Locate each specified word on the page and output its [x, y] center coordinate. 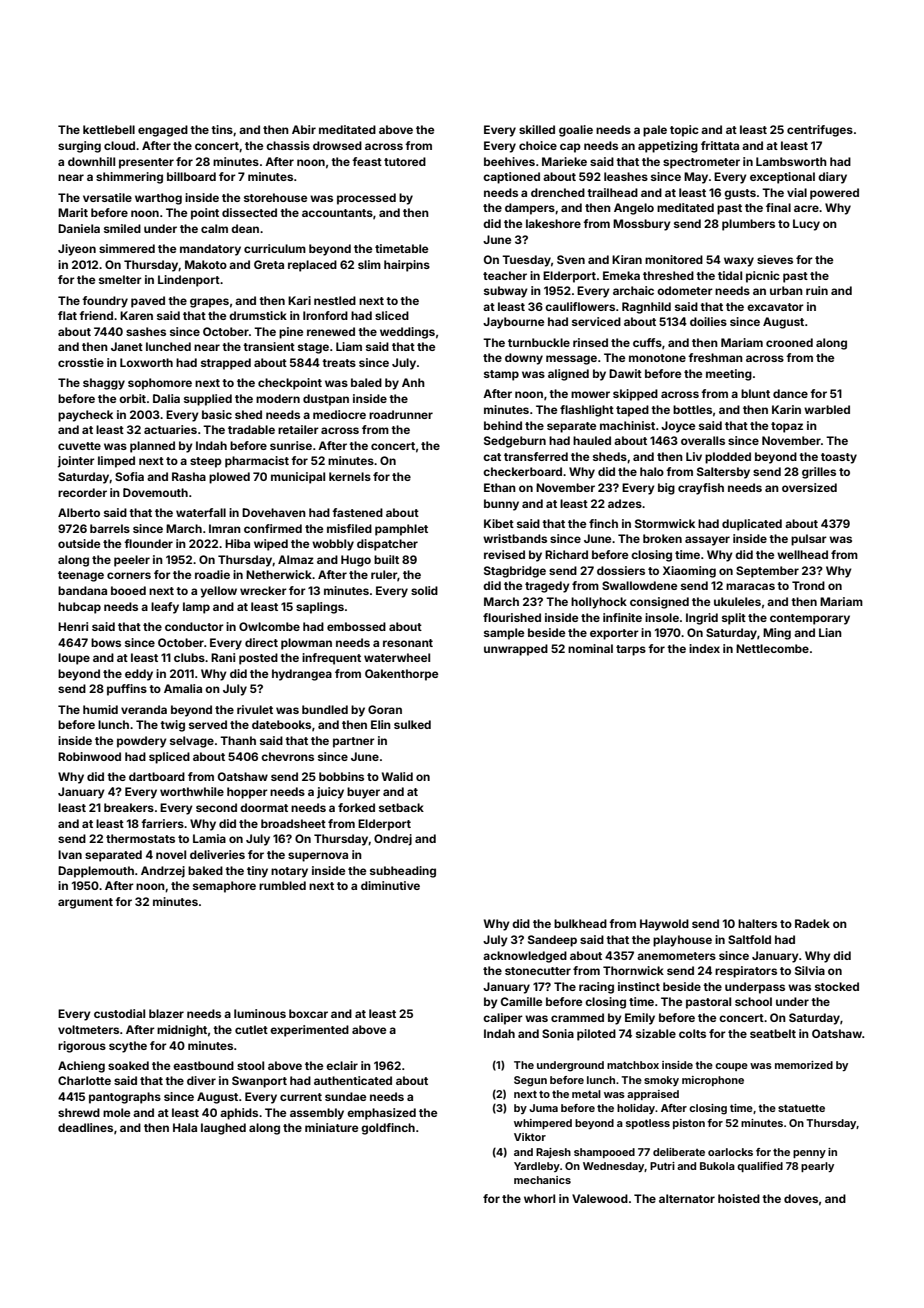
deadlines [85, 1127]
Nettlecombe [772, 648]
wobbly [333, 545]
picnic [763, 277]
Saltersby [723, 473]
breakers [129, 807]
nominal [590, 648]
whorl [539, 1198]
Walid [397, 776]
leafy [165, 608]
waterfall [201, 512]
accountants [337, 213]
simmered [127, 248]
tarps [631, 650]
